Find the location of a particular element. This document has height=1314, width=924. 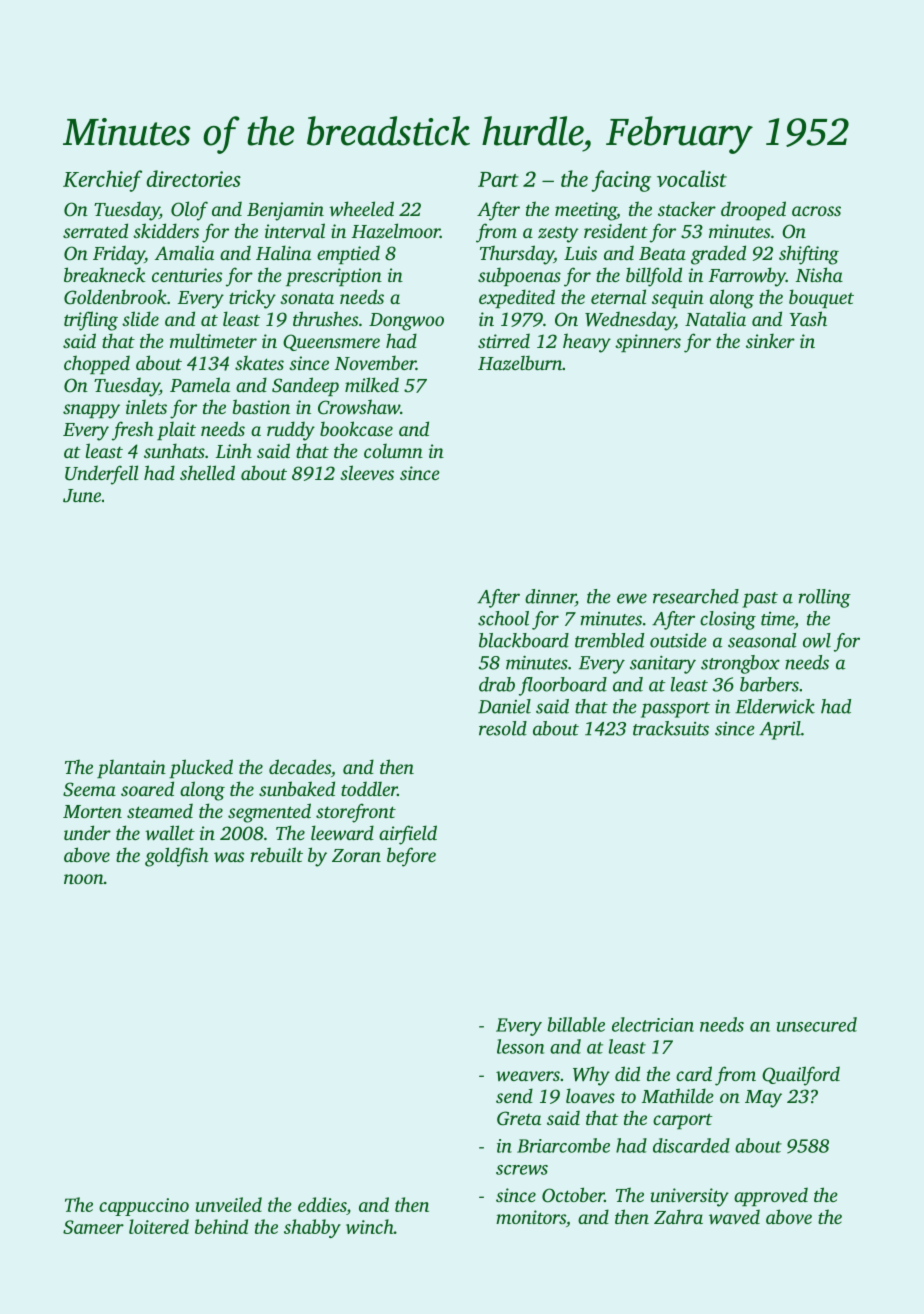

sinker is located at coordinates (770, 340).
